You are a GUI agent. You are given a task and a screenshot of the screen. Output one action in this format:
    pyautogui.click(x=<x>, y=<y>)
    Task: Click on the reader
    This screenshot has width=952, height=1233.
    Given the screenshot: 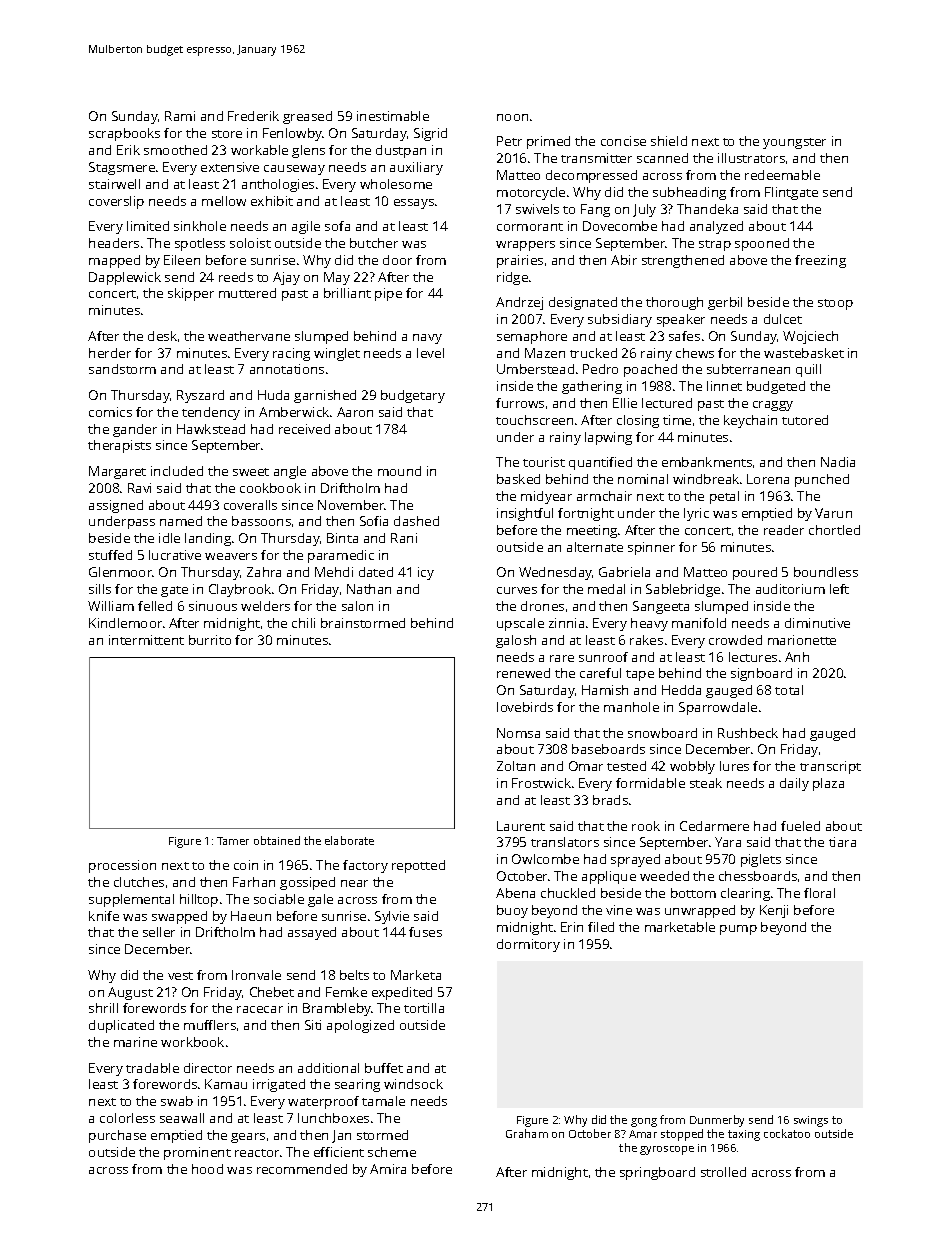 What is the action you would take?
    pyautogui.click(x=784, y=530)
